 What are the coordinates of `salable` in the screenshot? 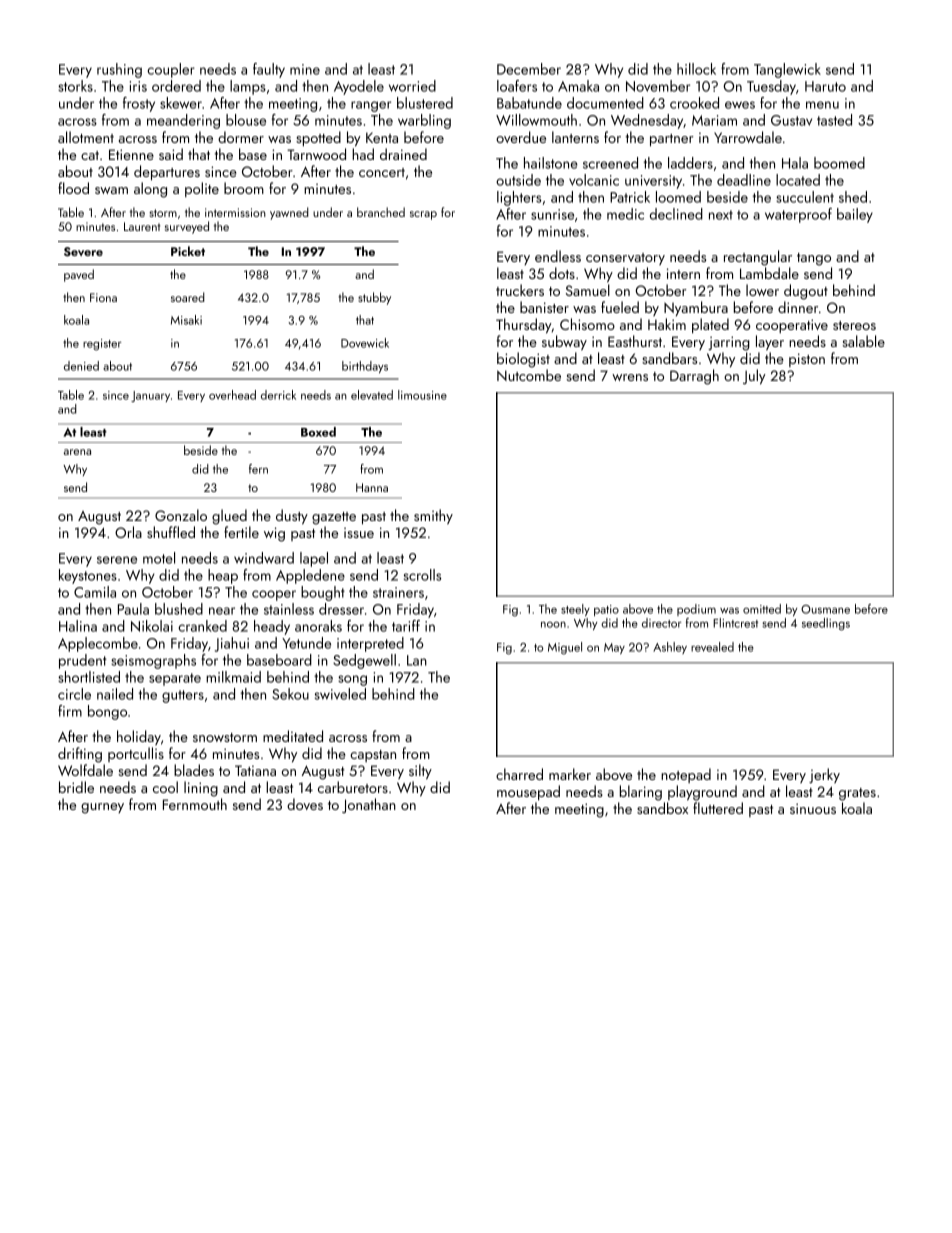 It's located at (863, 341).
